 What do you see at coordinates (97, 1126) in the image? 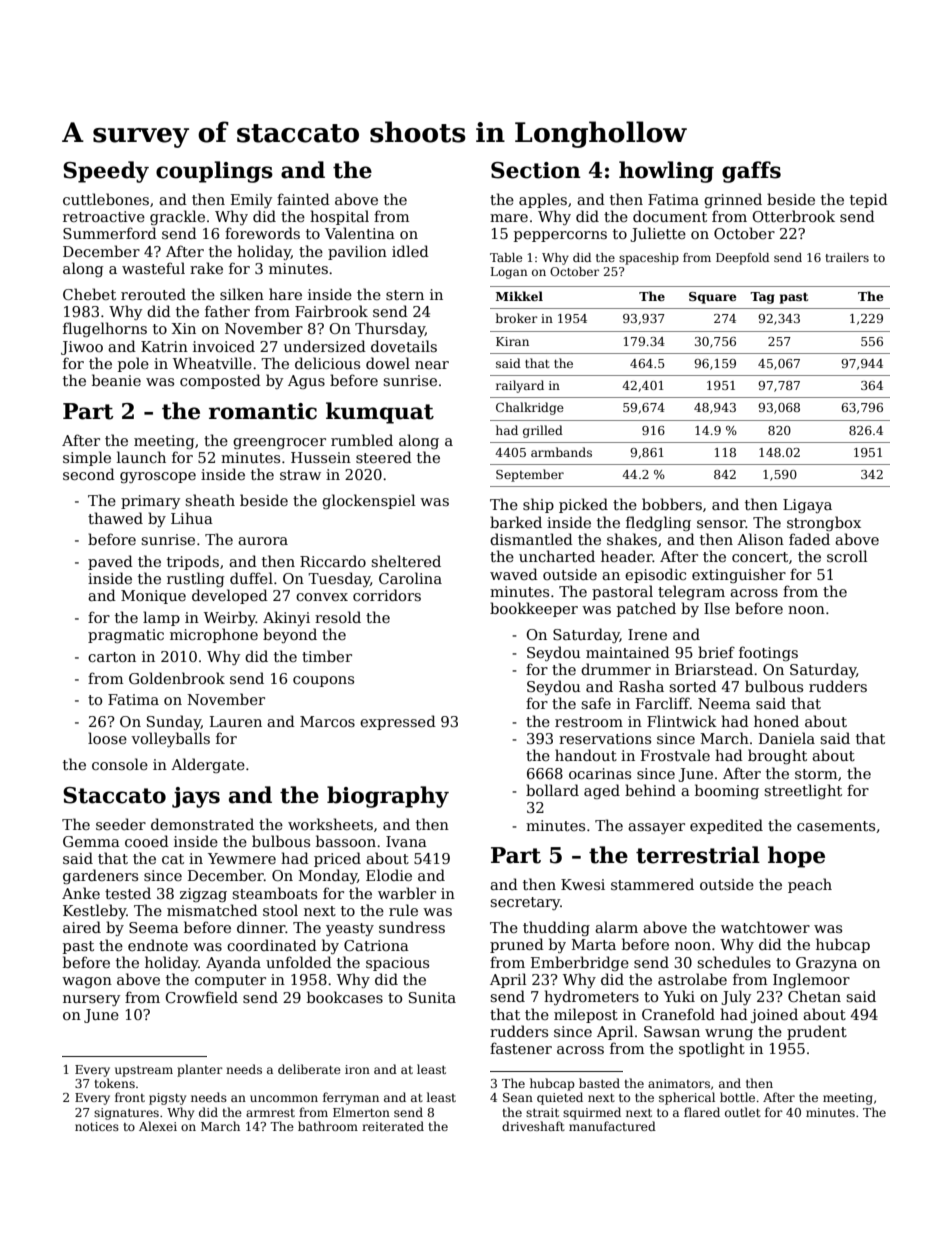
I see `notices` at bounding box center [97, 1126].
